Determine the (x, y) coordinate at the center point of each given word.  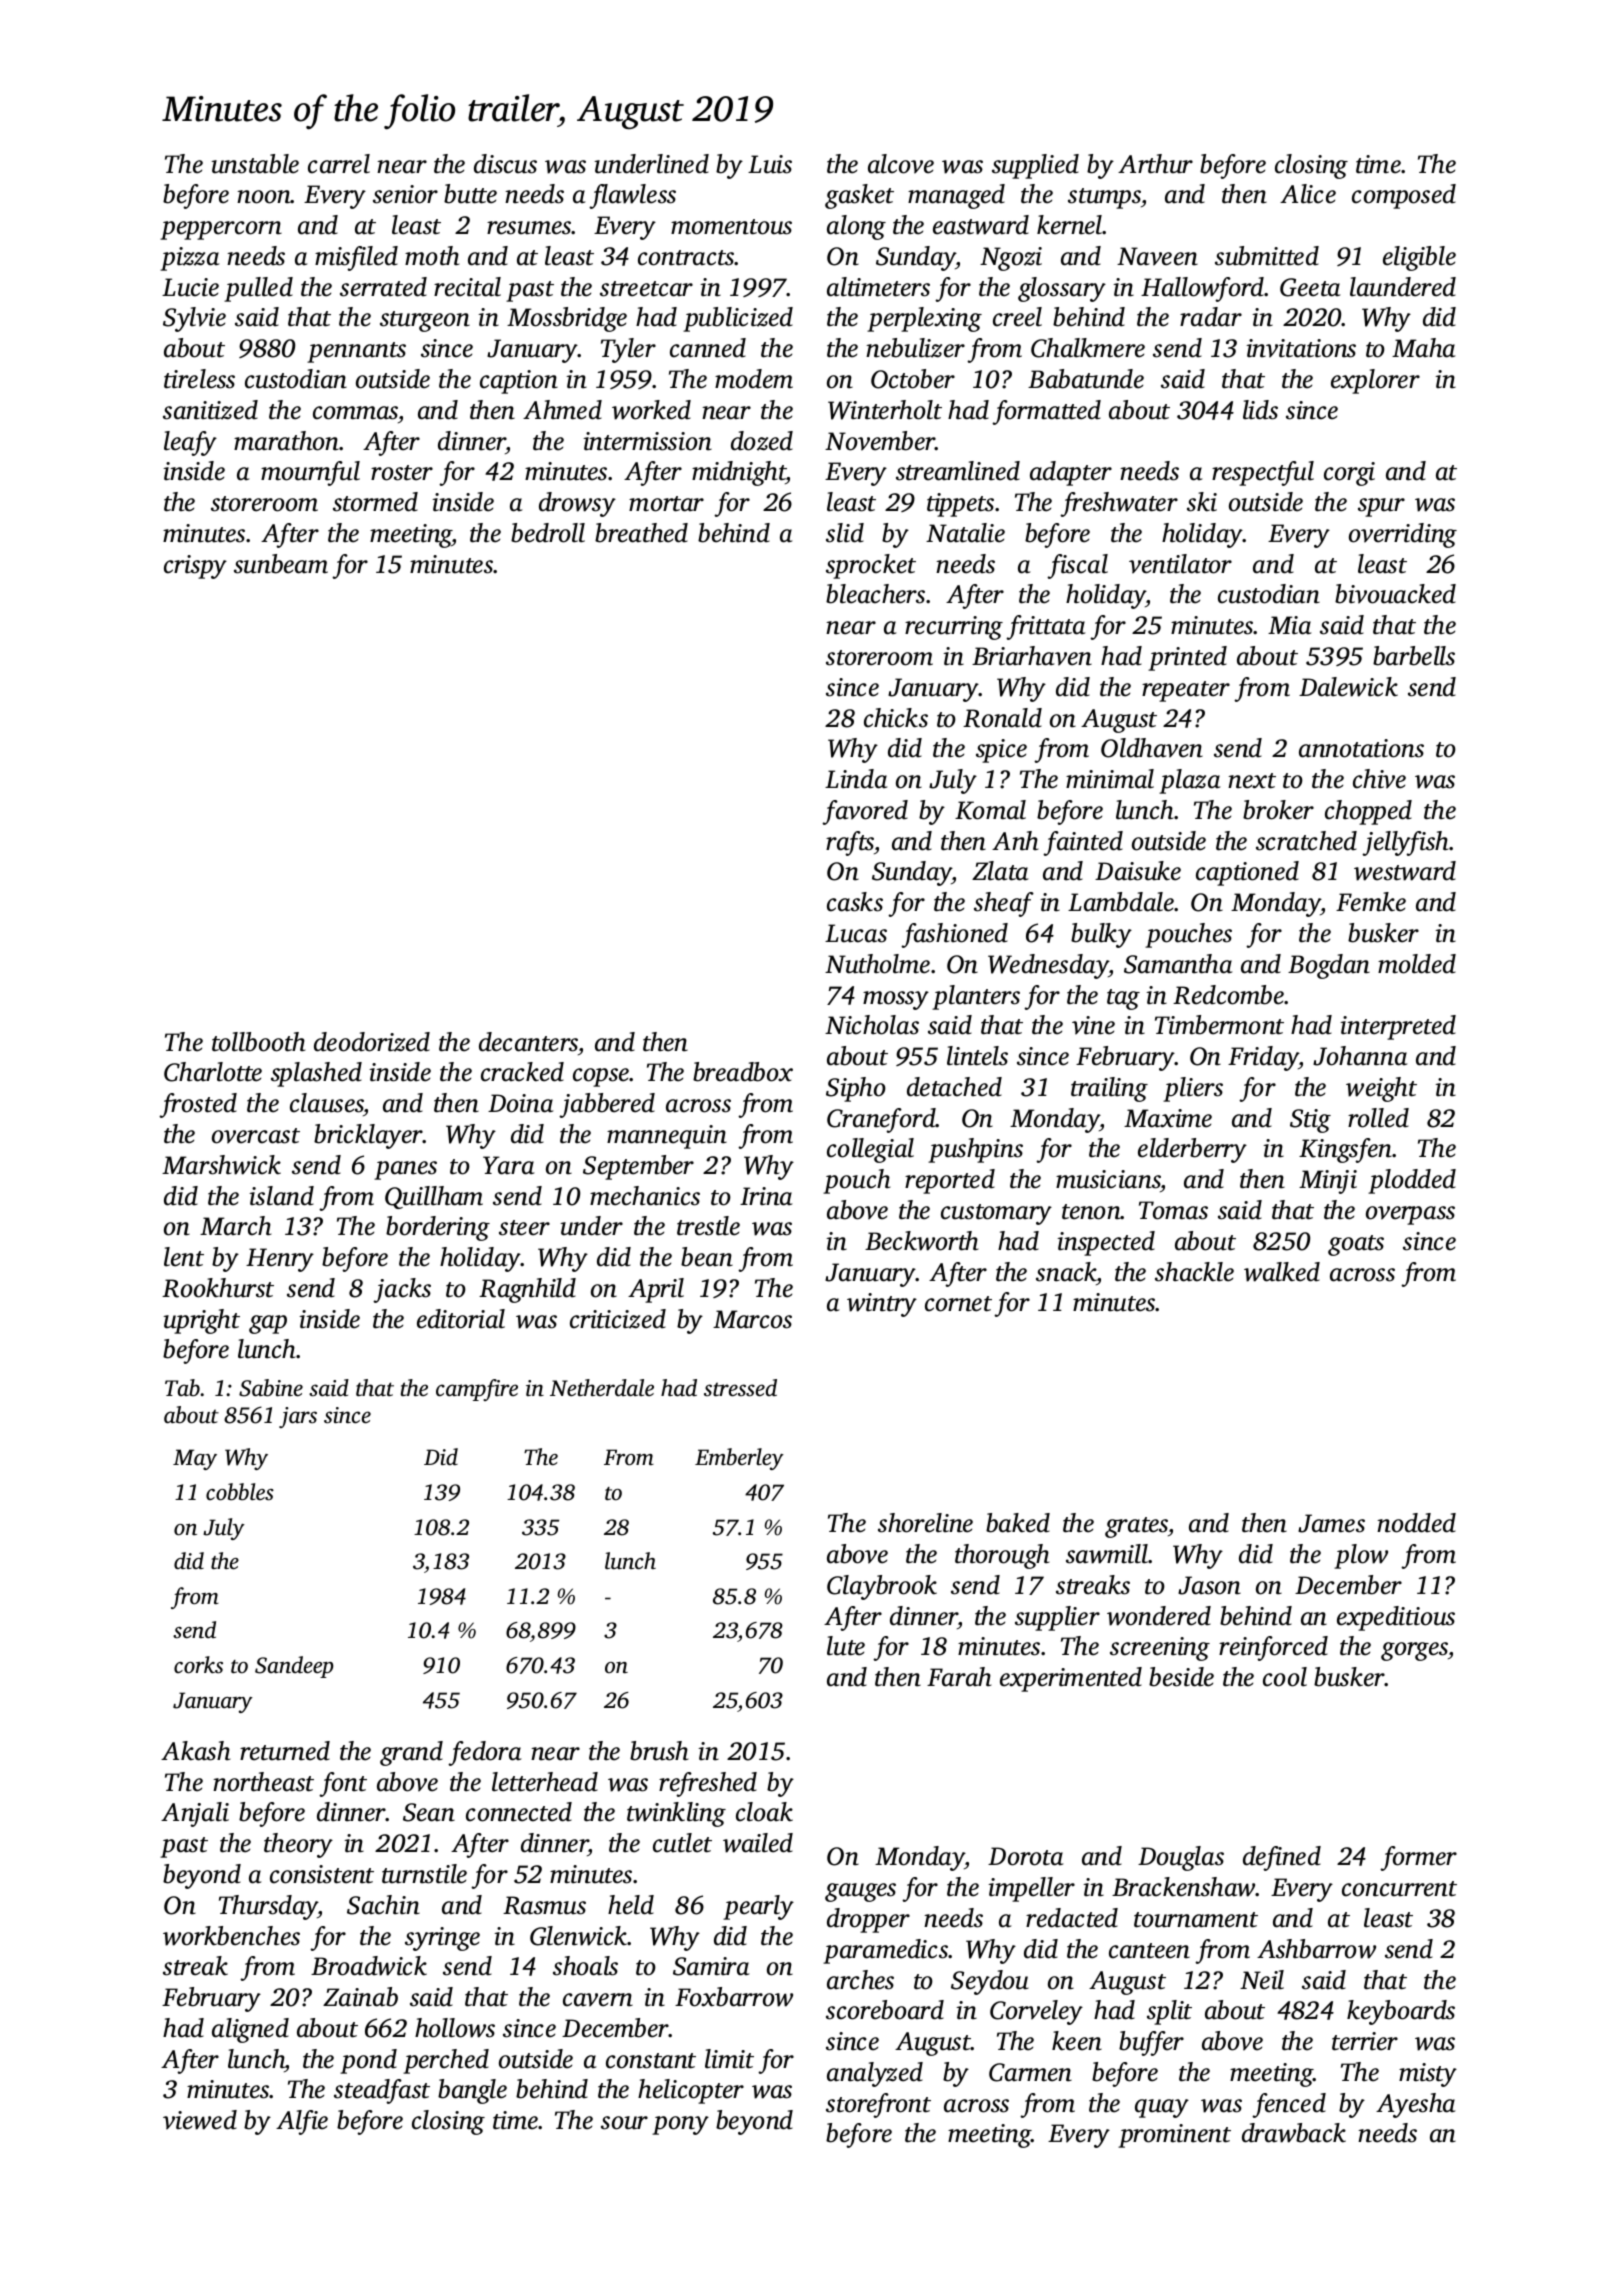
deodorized (372, 1042)
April (656, 1290)
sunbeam (281, 564)
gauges (860, 1892)
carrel (339, 164)
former (1418, 1858)
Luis (770, 164)
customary (996, 1214)
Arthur (1155, 164)
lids (1260, 410)
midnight (739, 473)
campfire (477, 1390)
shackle (1194, 1272)
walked (1282, 1272)
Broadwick (369, 1966)
